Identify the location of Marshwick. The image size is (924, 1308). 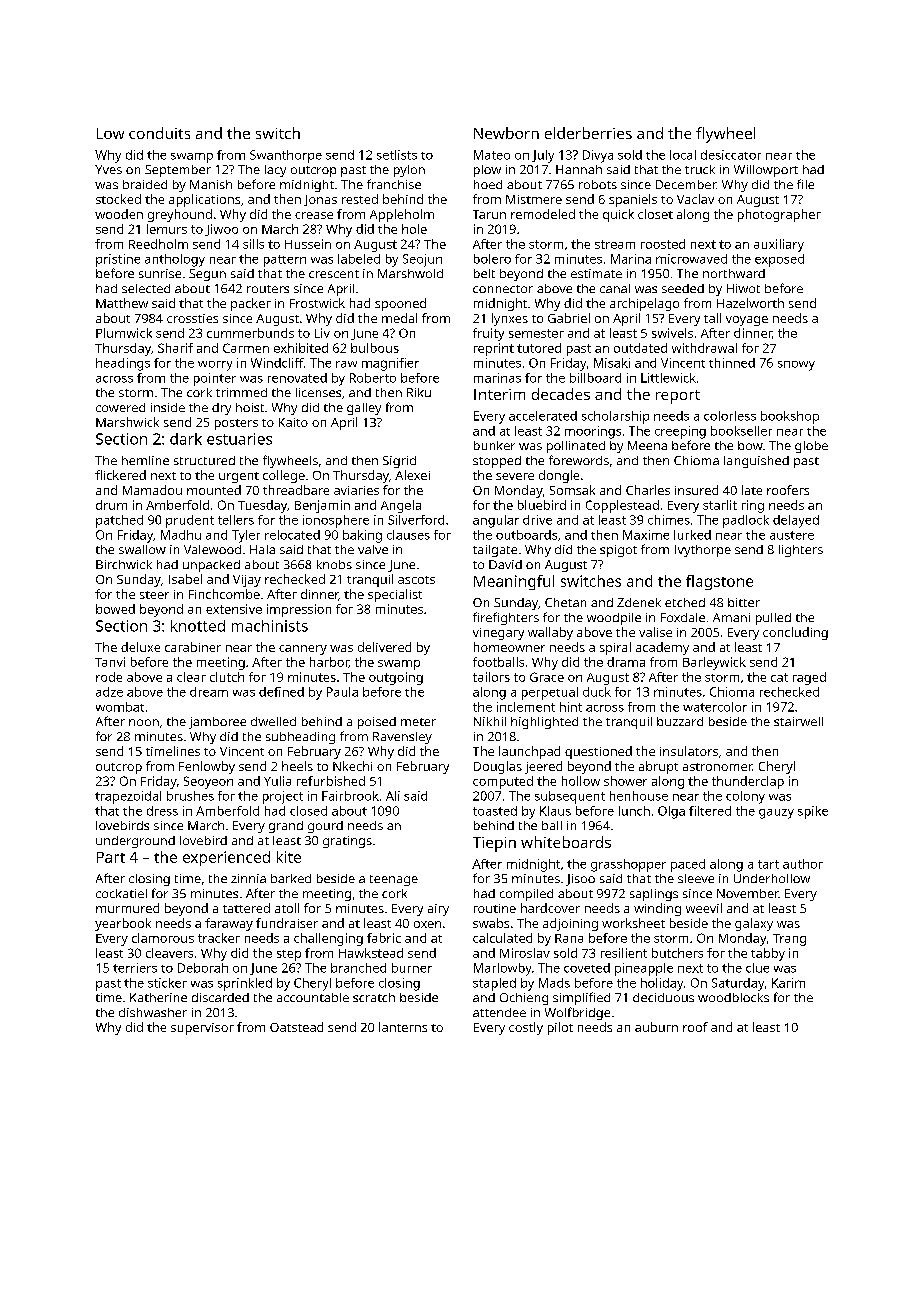
(127, 422).
